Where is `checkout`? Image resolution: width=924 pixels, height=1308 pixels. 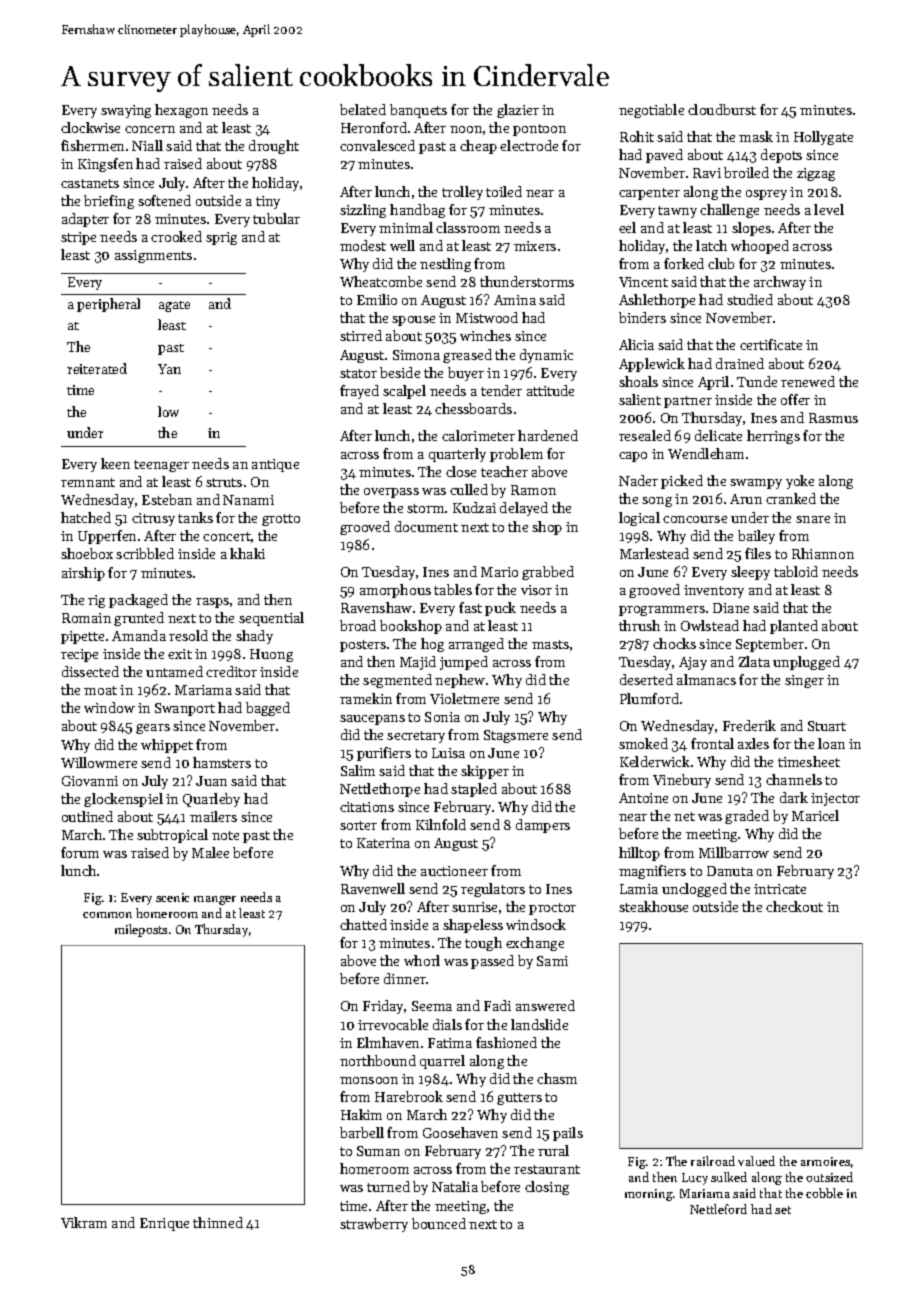
checkout is located at coordinates (794, 906).
